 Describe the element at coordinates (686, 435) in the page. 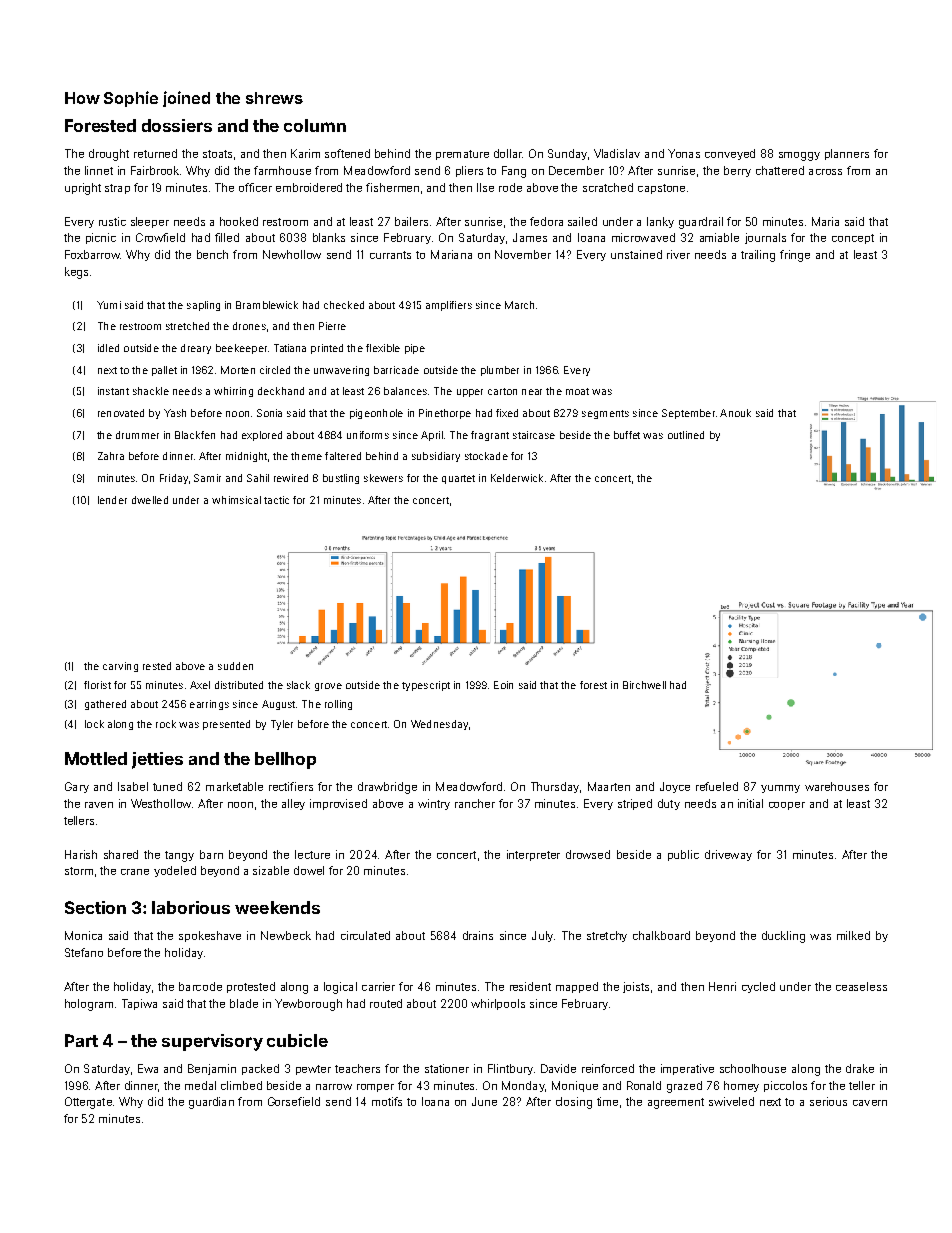

I see `outlined` at that location.
